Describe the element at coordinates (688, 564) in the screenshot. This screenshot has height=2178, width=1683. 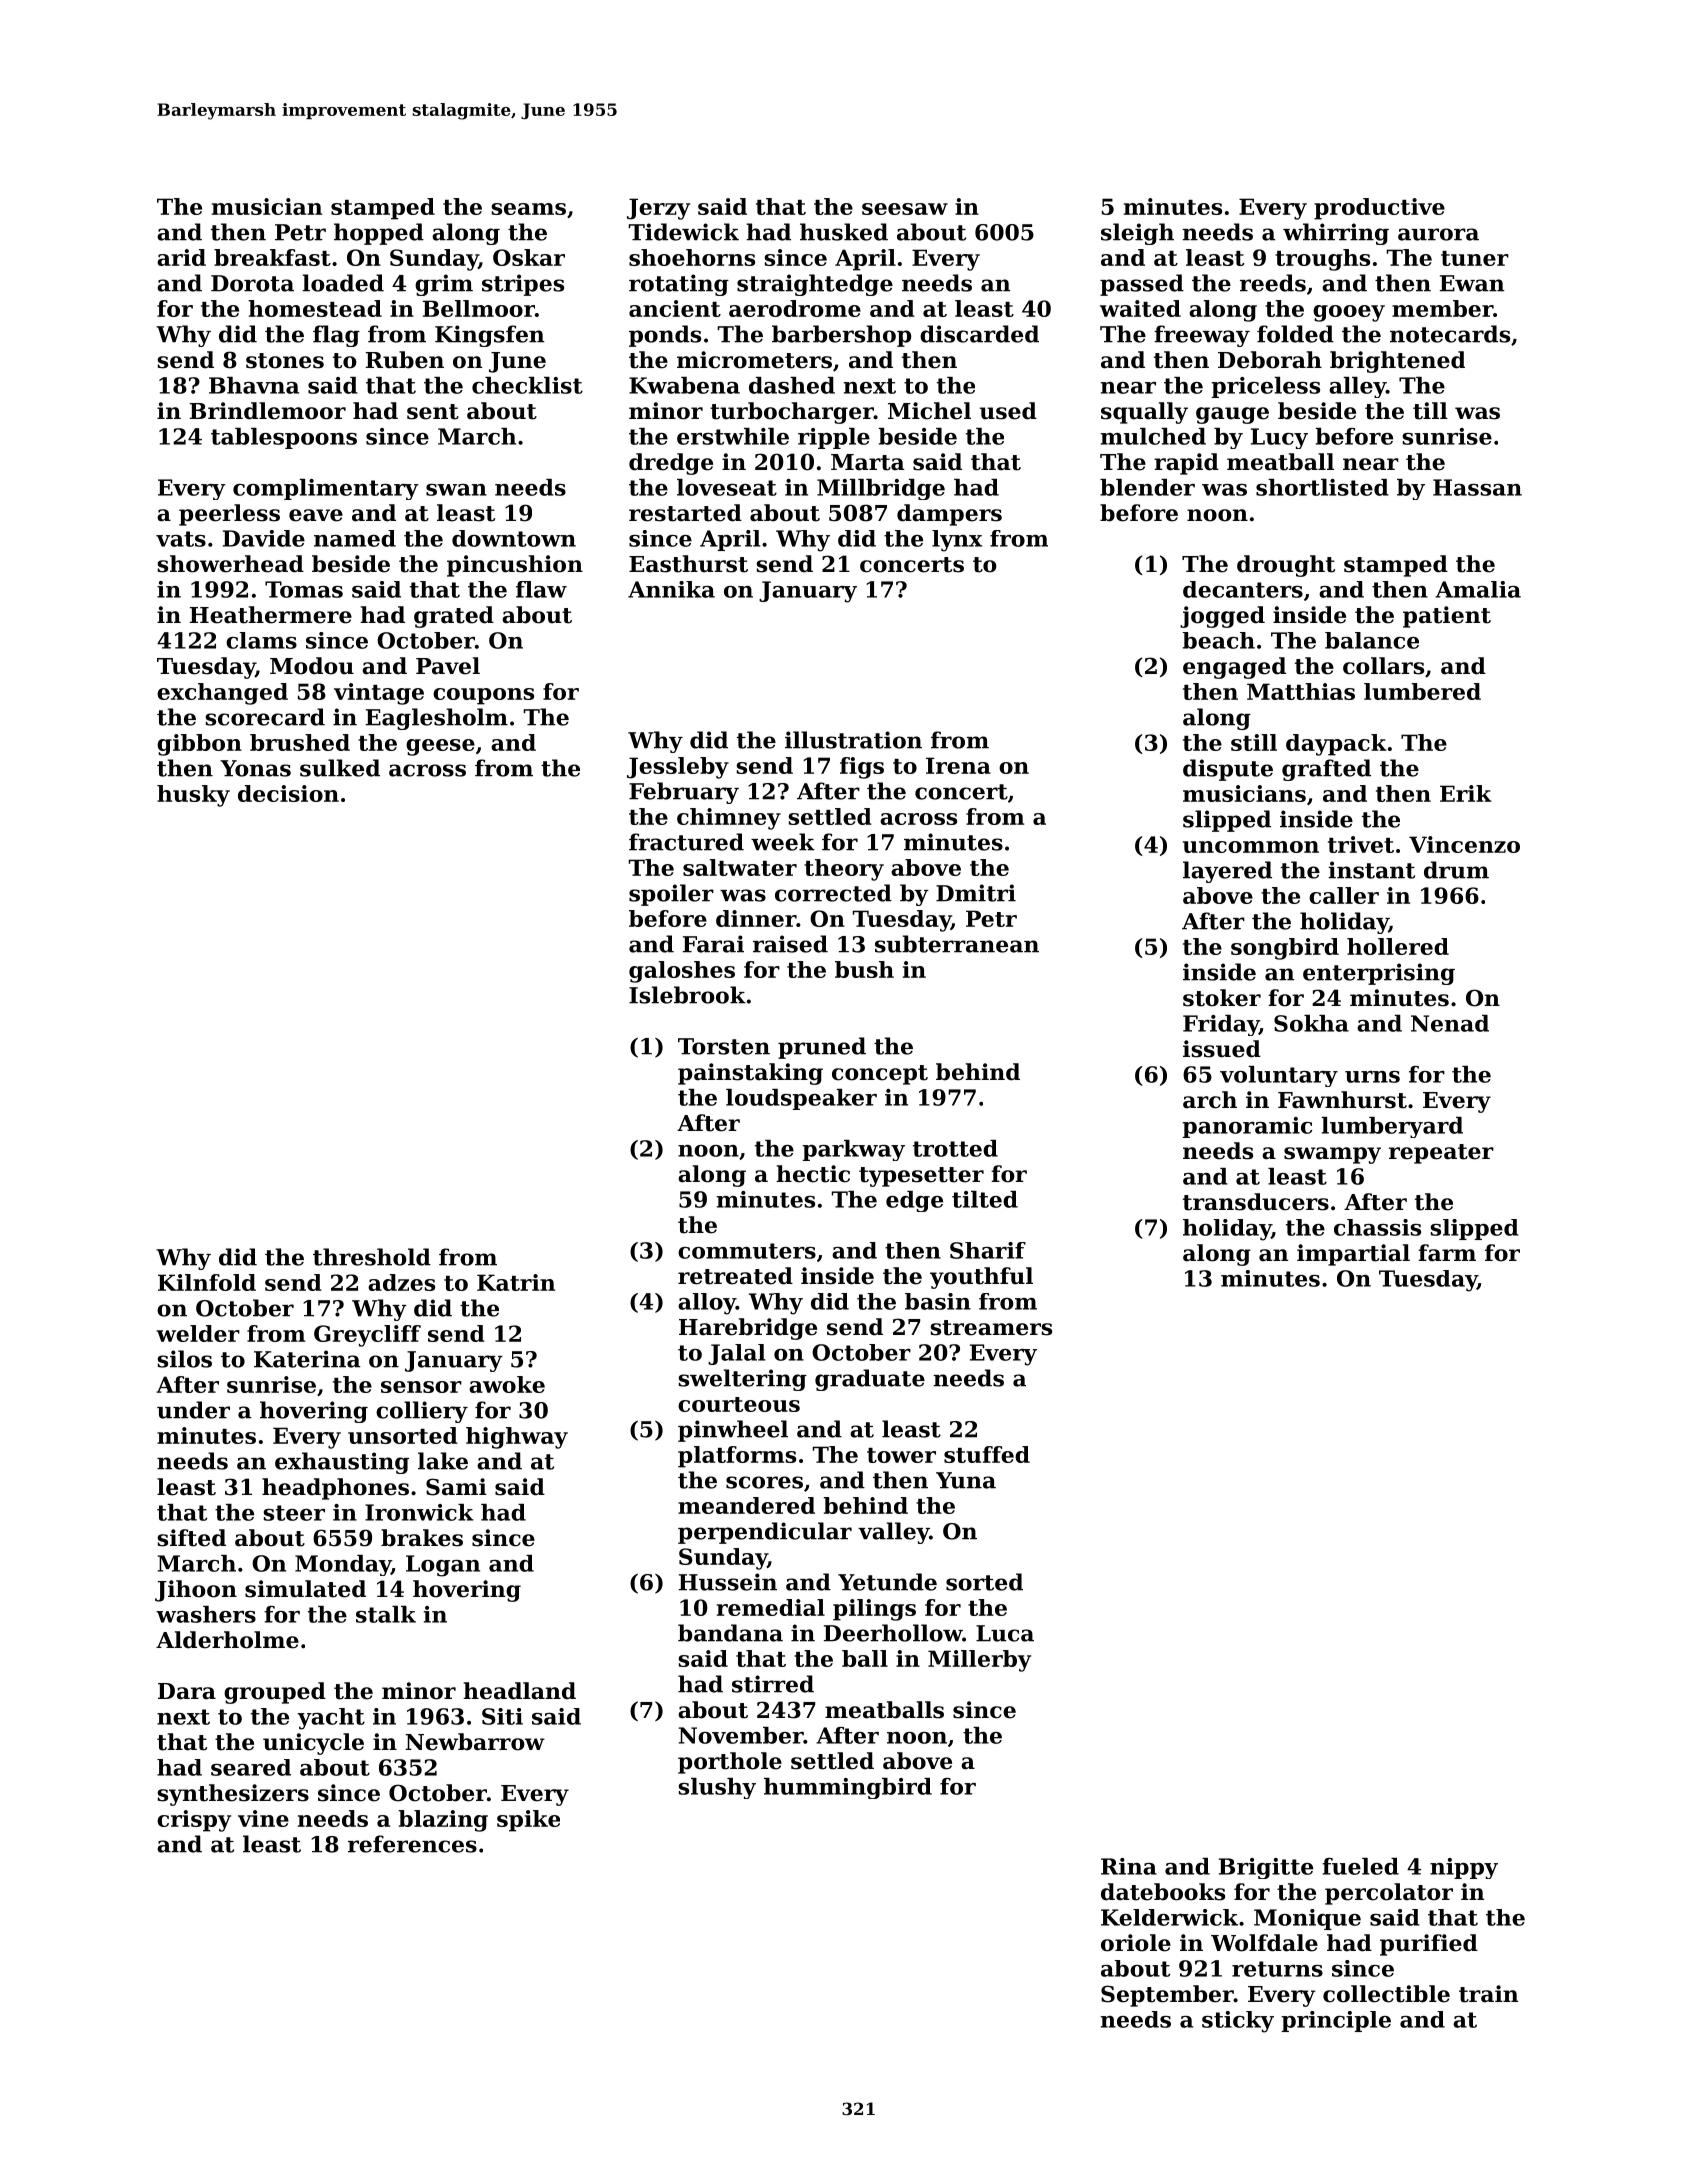
I see `Easthurst` at that location.
